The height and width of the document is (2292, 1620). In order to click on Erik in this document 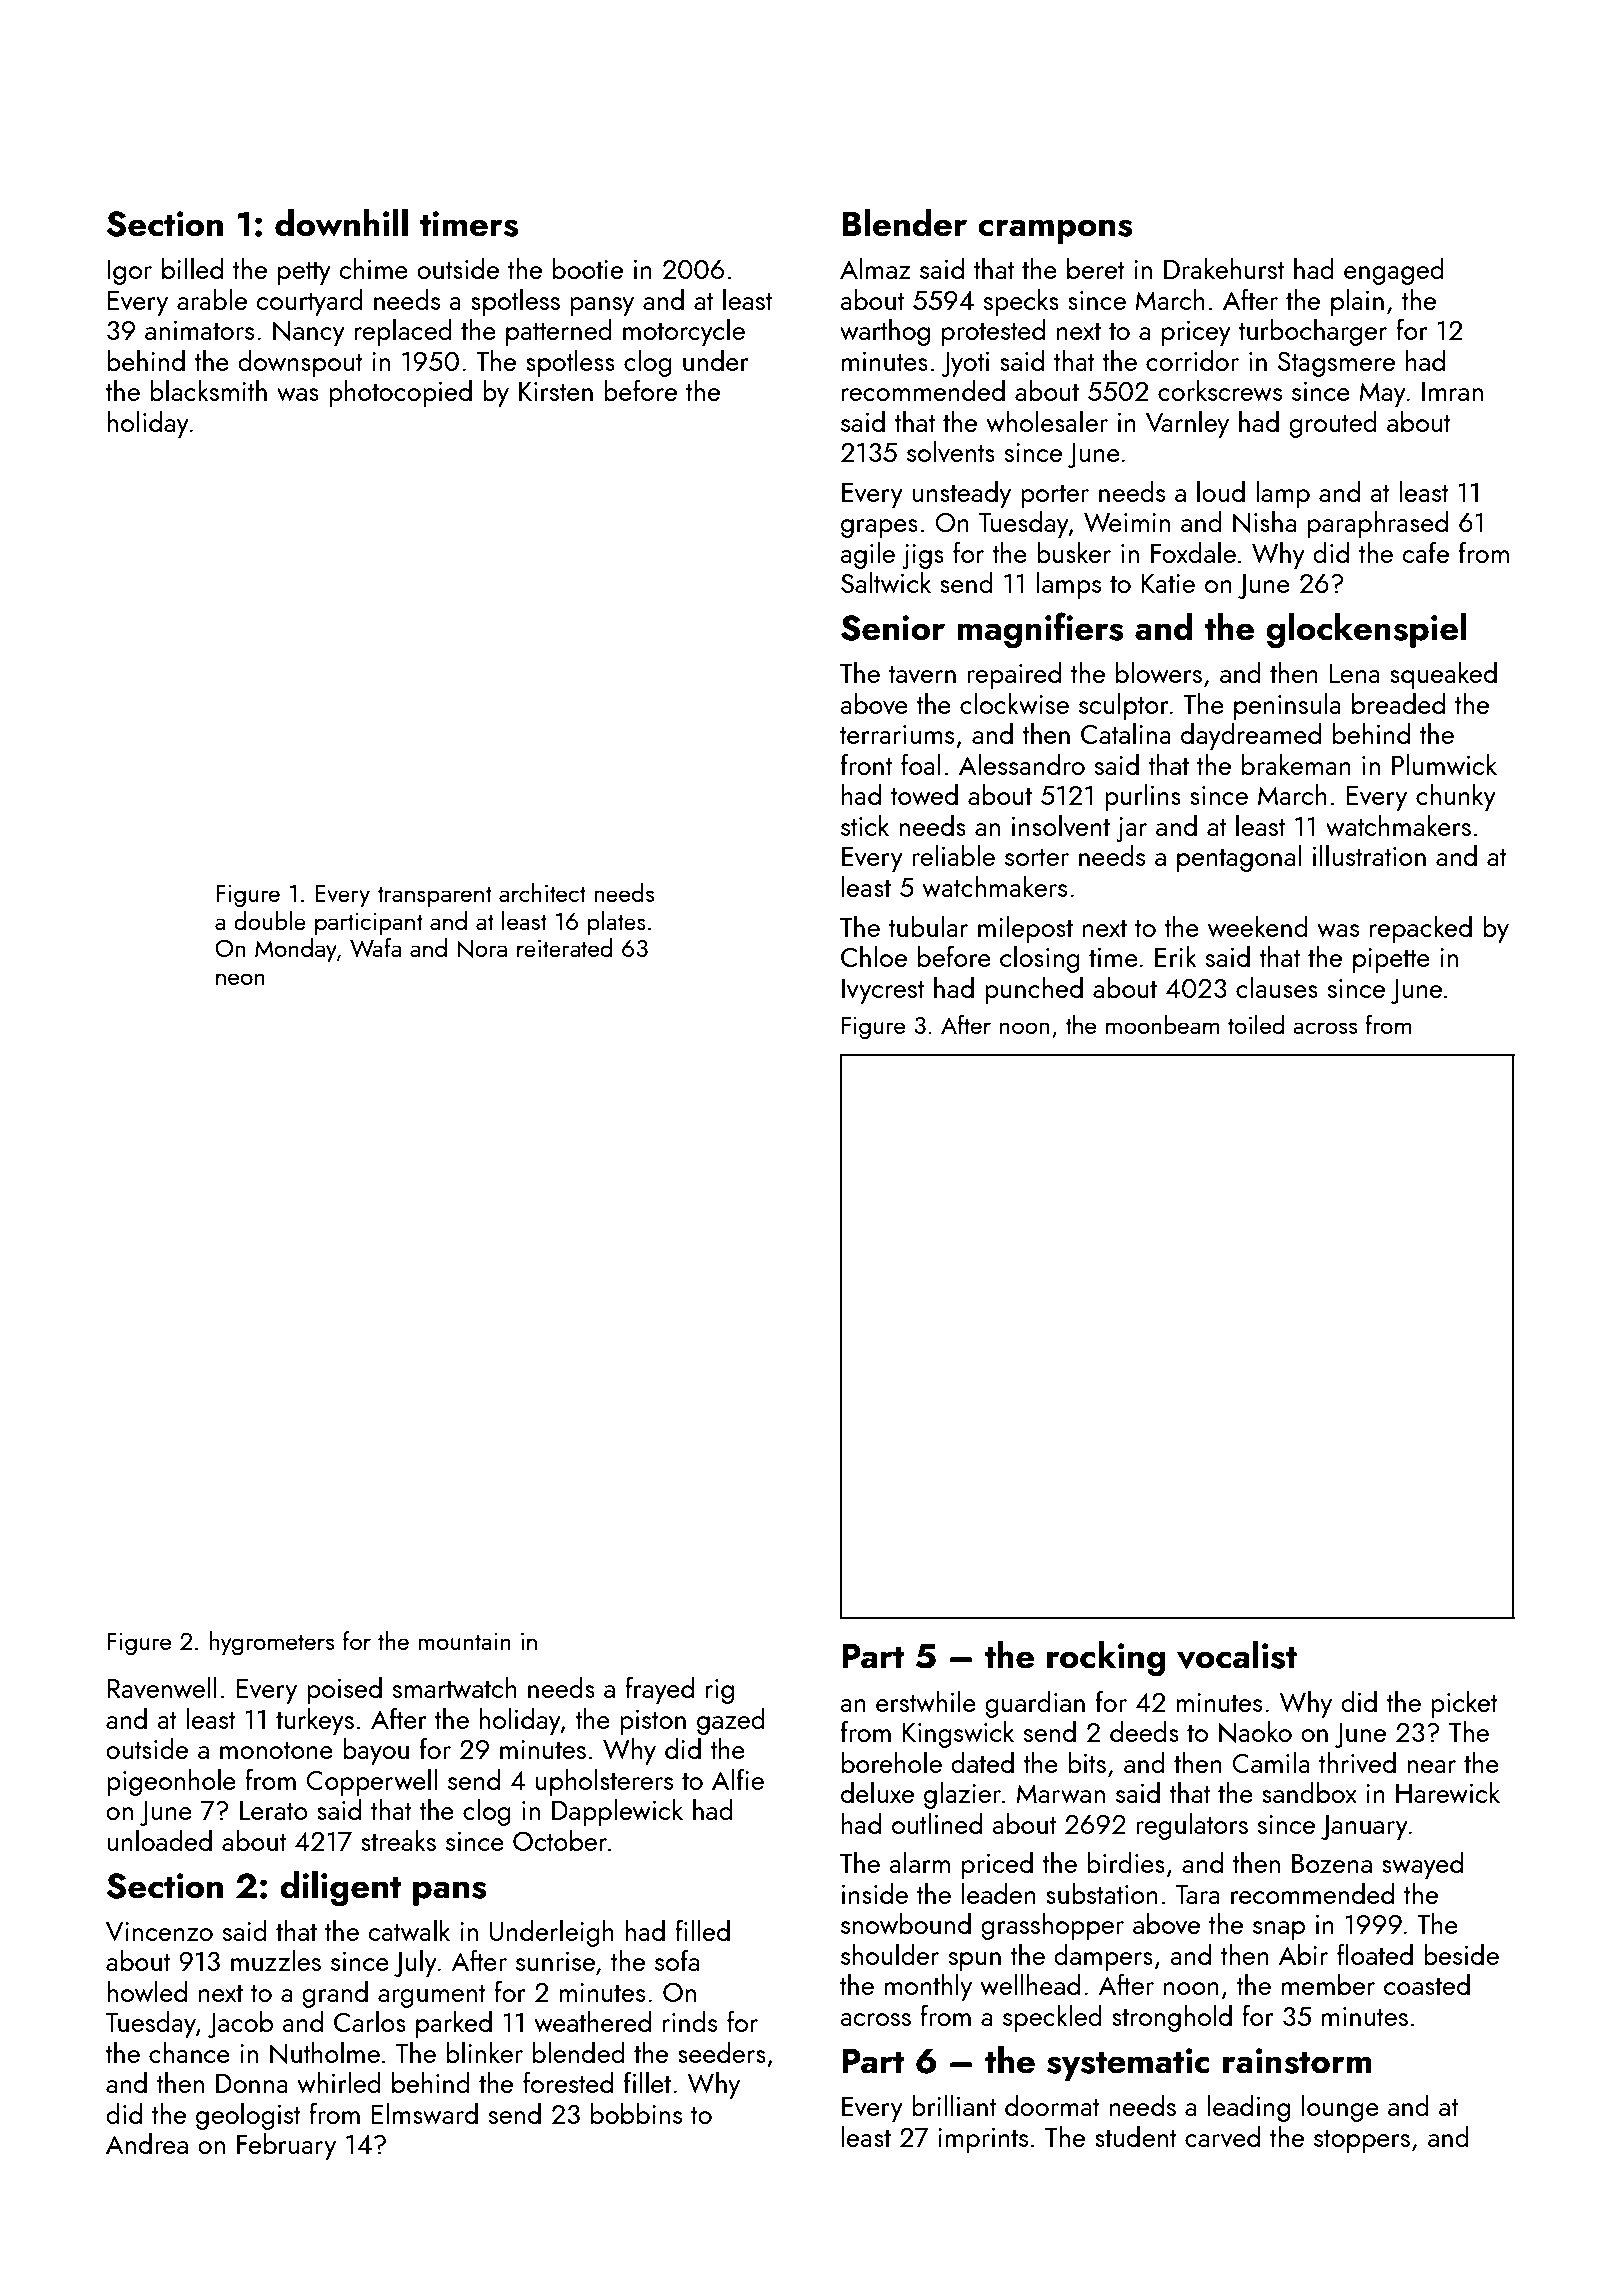, I will do `click(1176, 956)`.
